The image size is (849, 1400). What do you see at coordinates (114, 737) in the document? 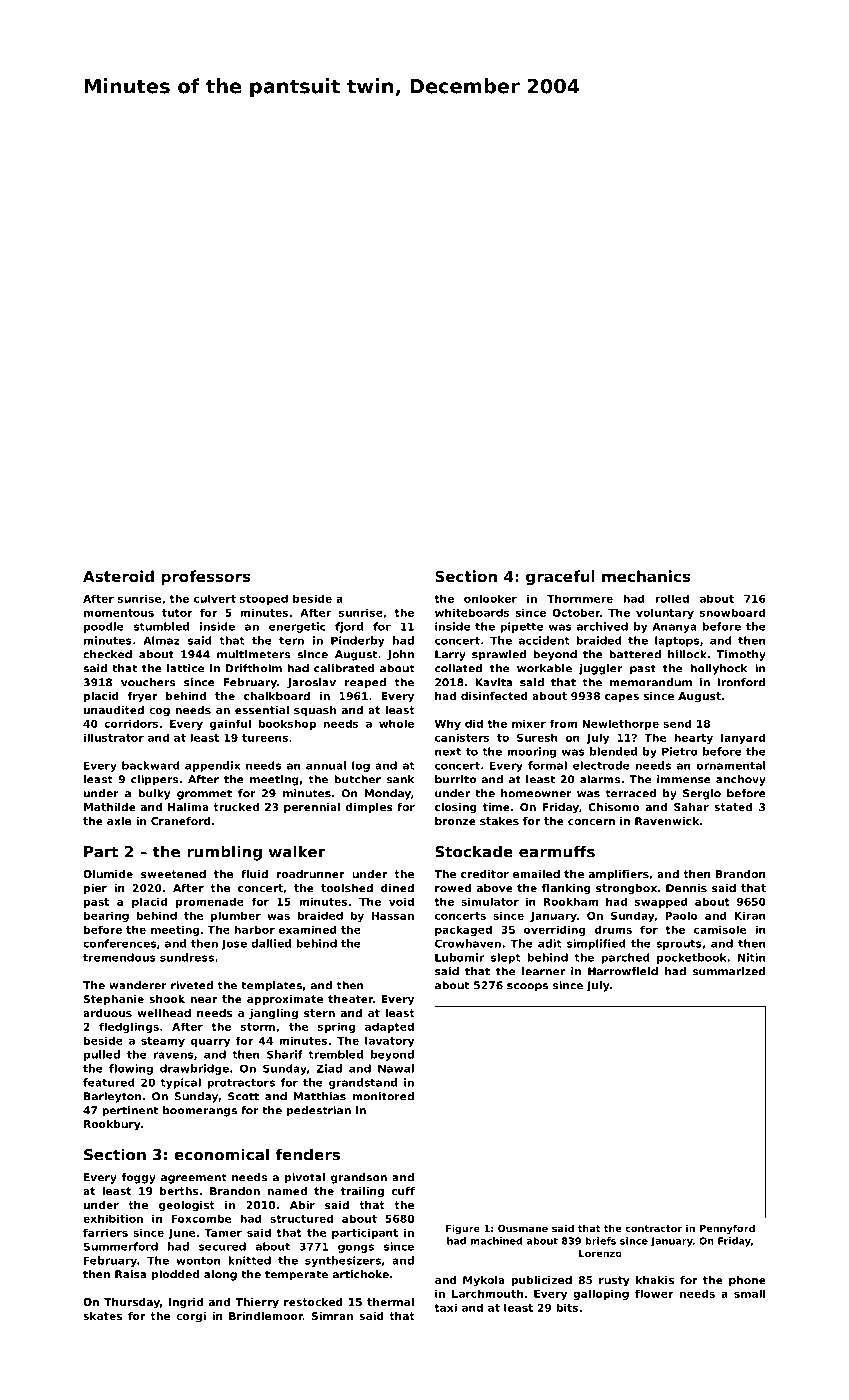
I see `illustrator` at bounding box center [114, 737].
